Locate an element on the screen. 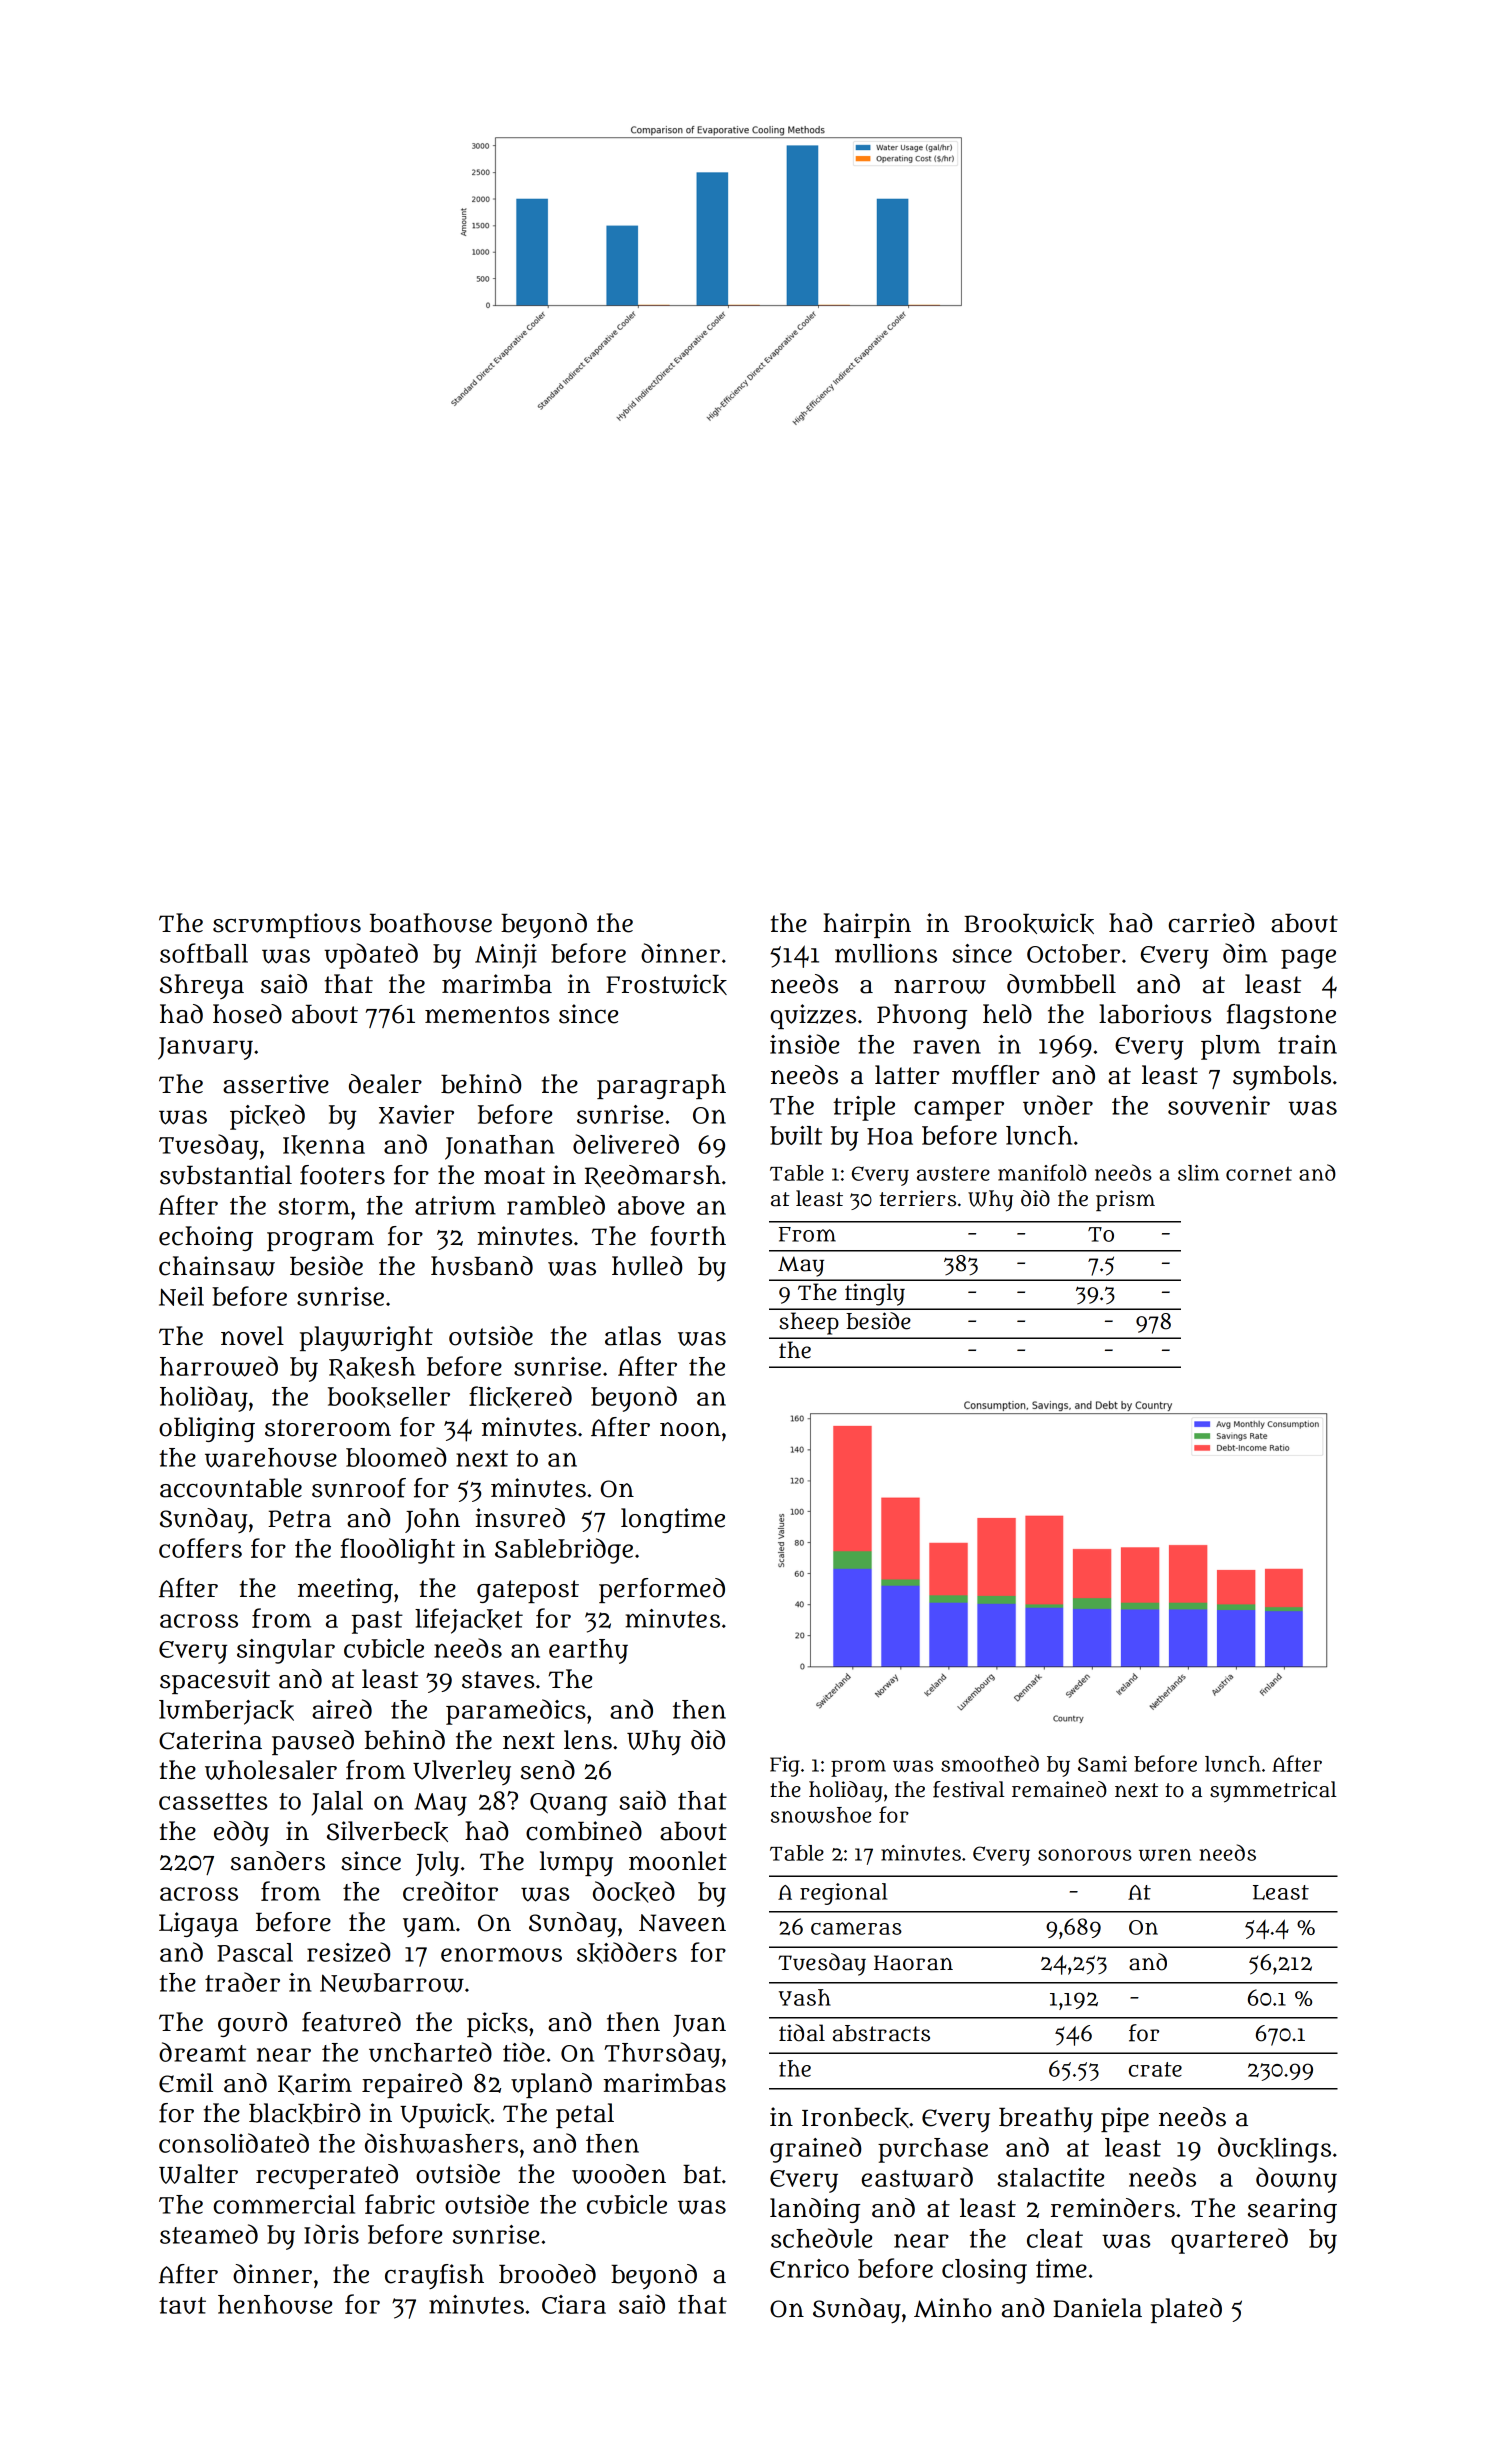  cleat is located at coordinates (1055, 2238).
